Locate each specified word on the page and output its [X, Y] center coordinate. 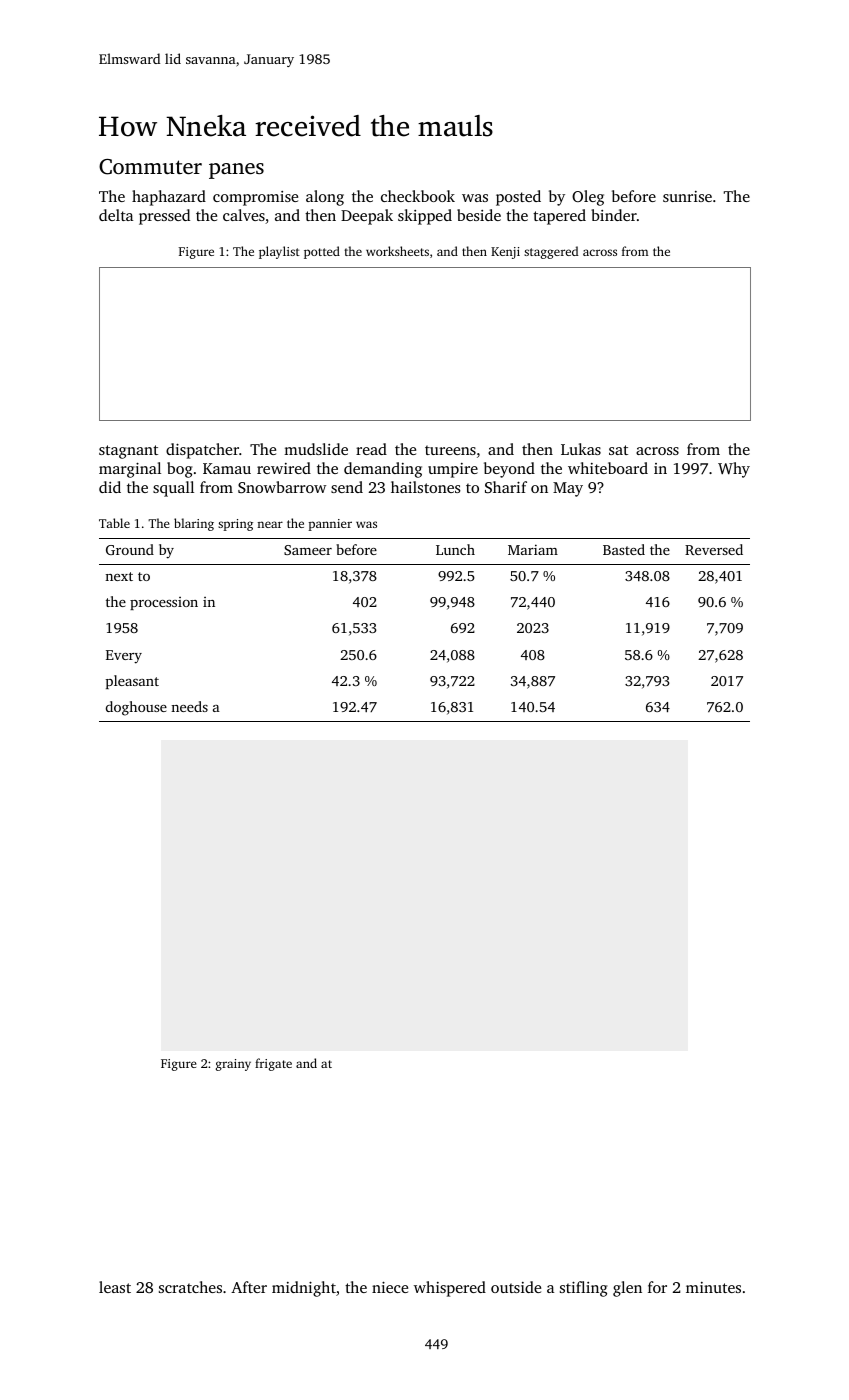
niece [390, 1287]
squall [173, 489]
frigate [273, 1064]
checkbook [418, 196]
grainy [233, 1065]
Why [734, 470]
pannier [330, 525]
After [249, 1287]
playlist [279, 252]
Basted [624, 549]
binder [614, 215]
